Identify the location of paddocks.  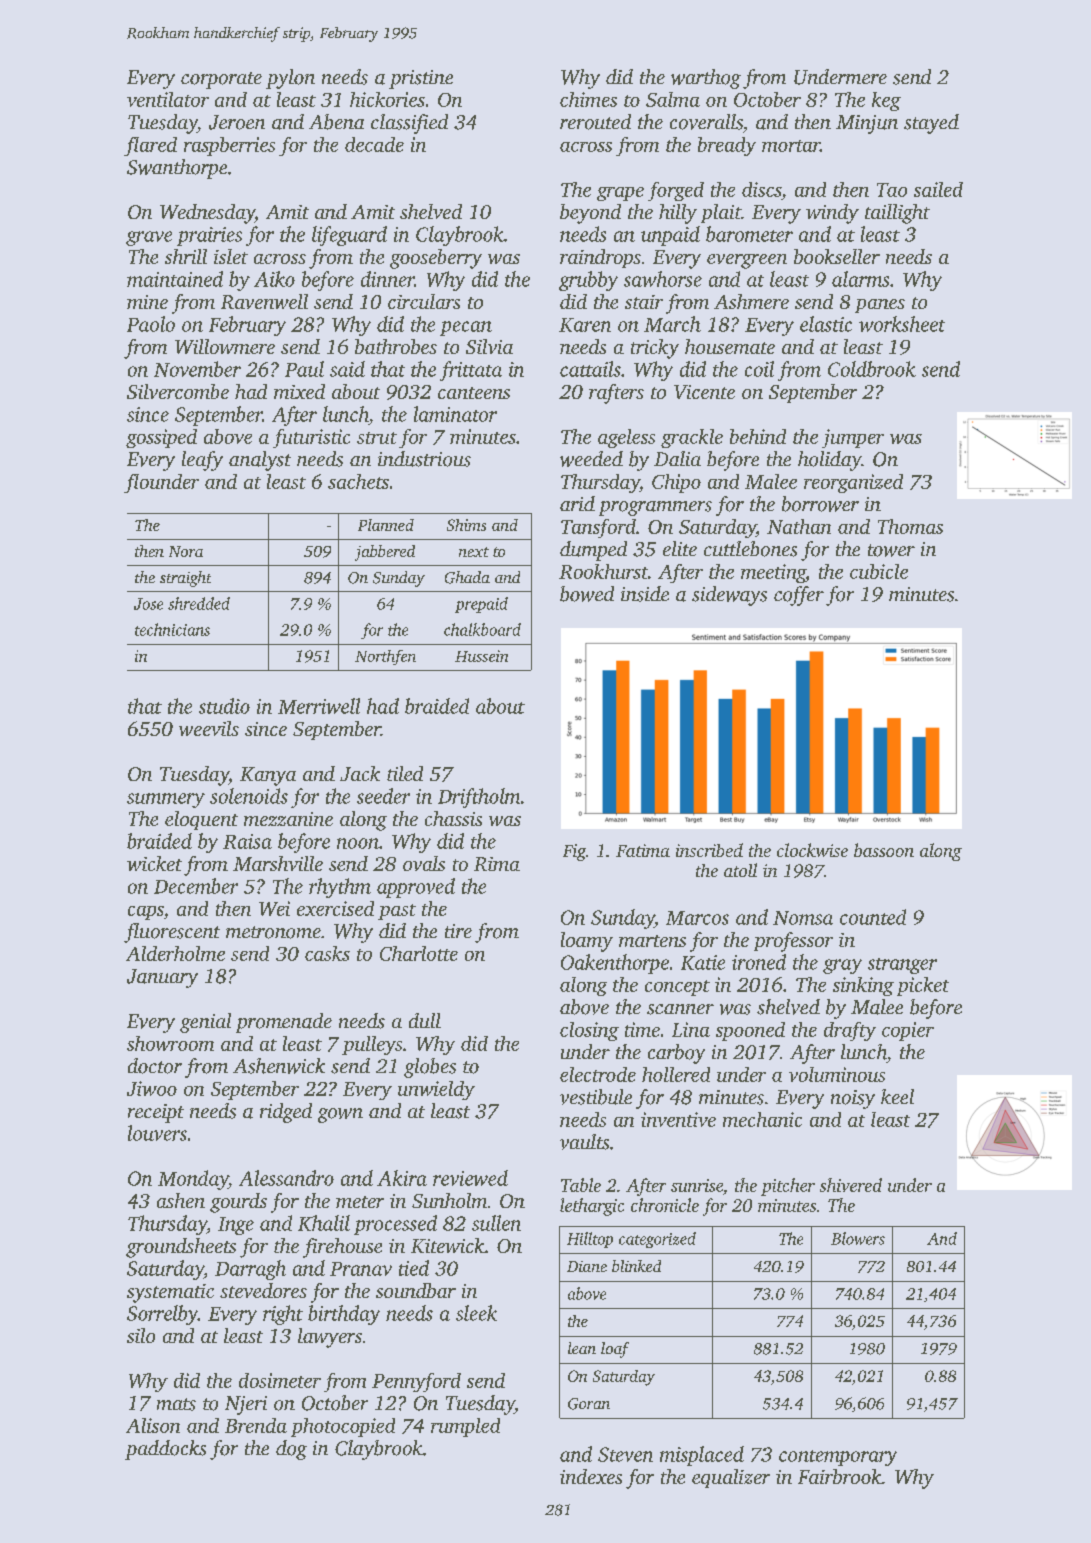
(165, 1450).
